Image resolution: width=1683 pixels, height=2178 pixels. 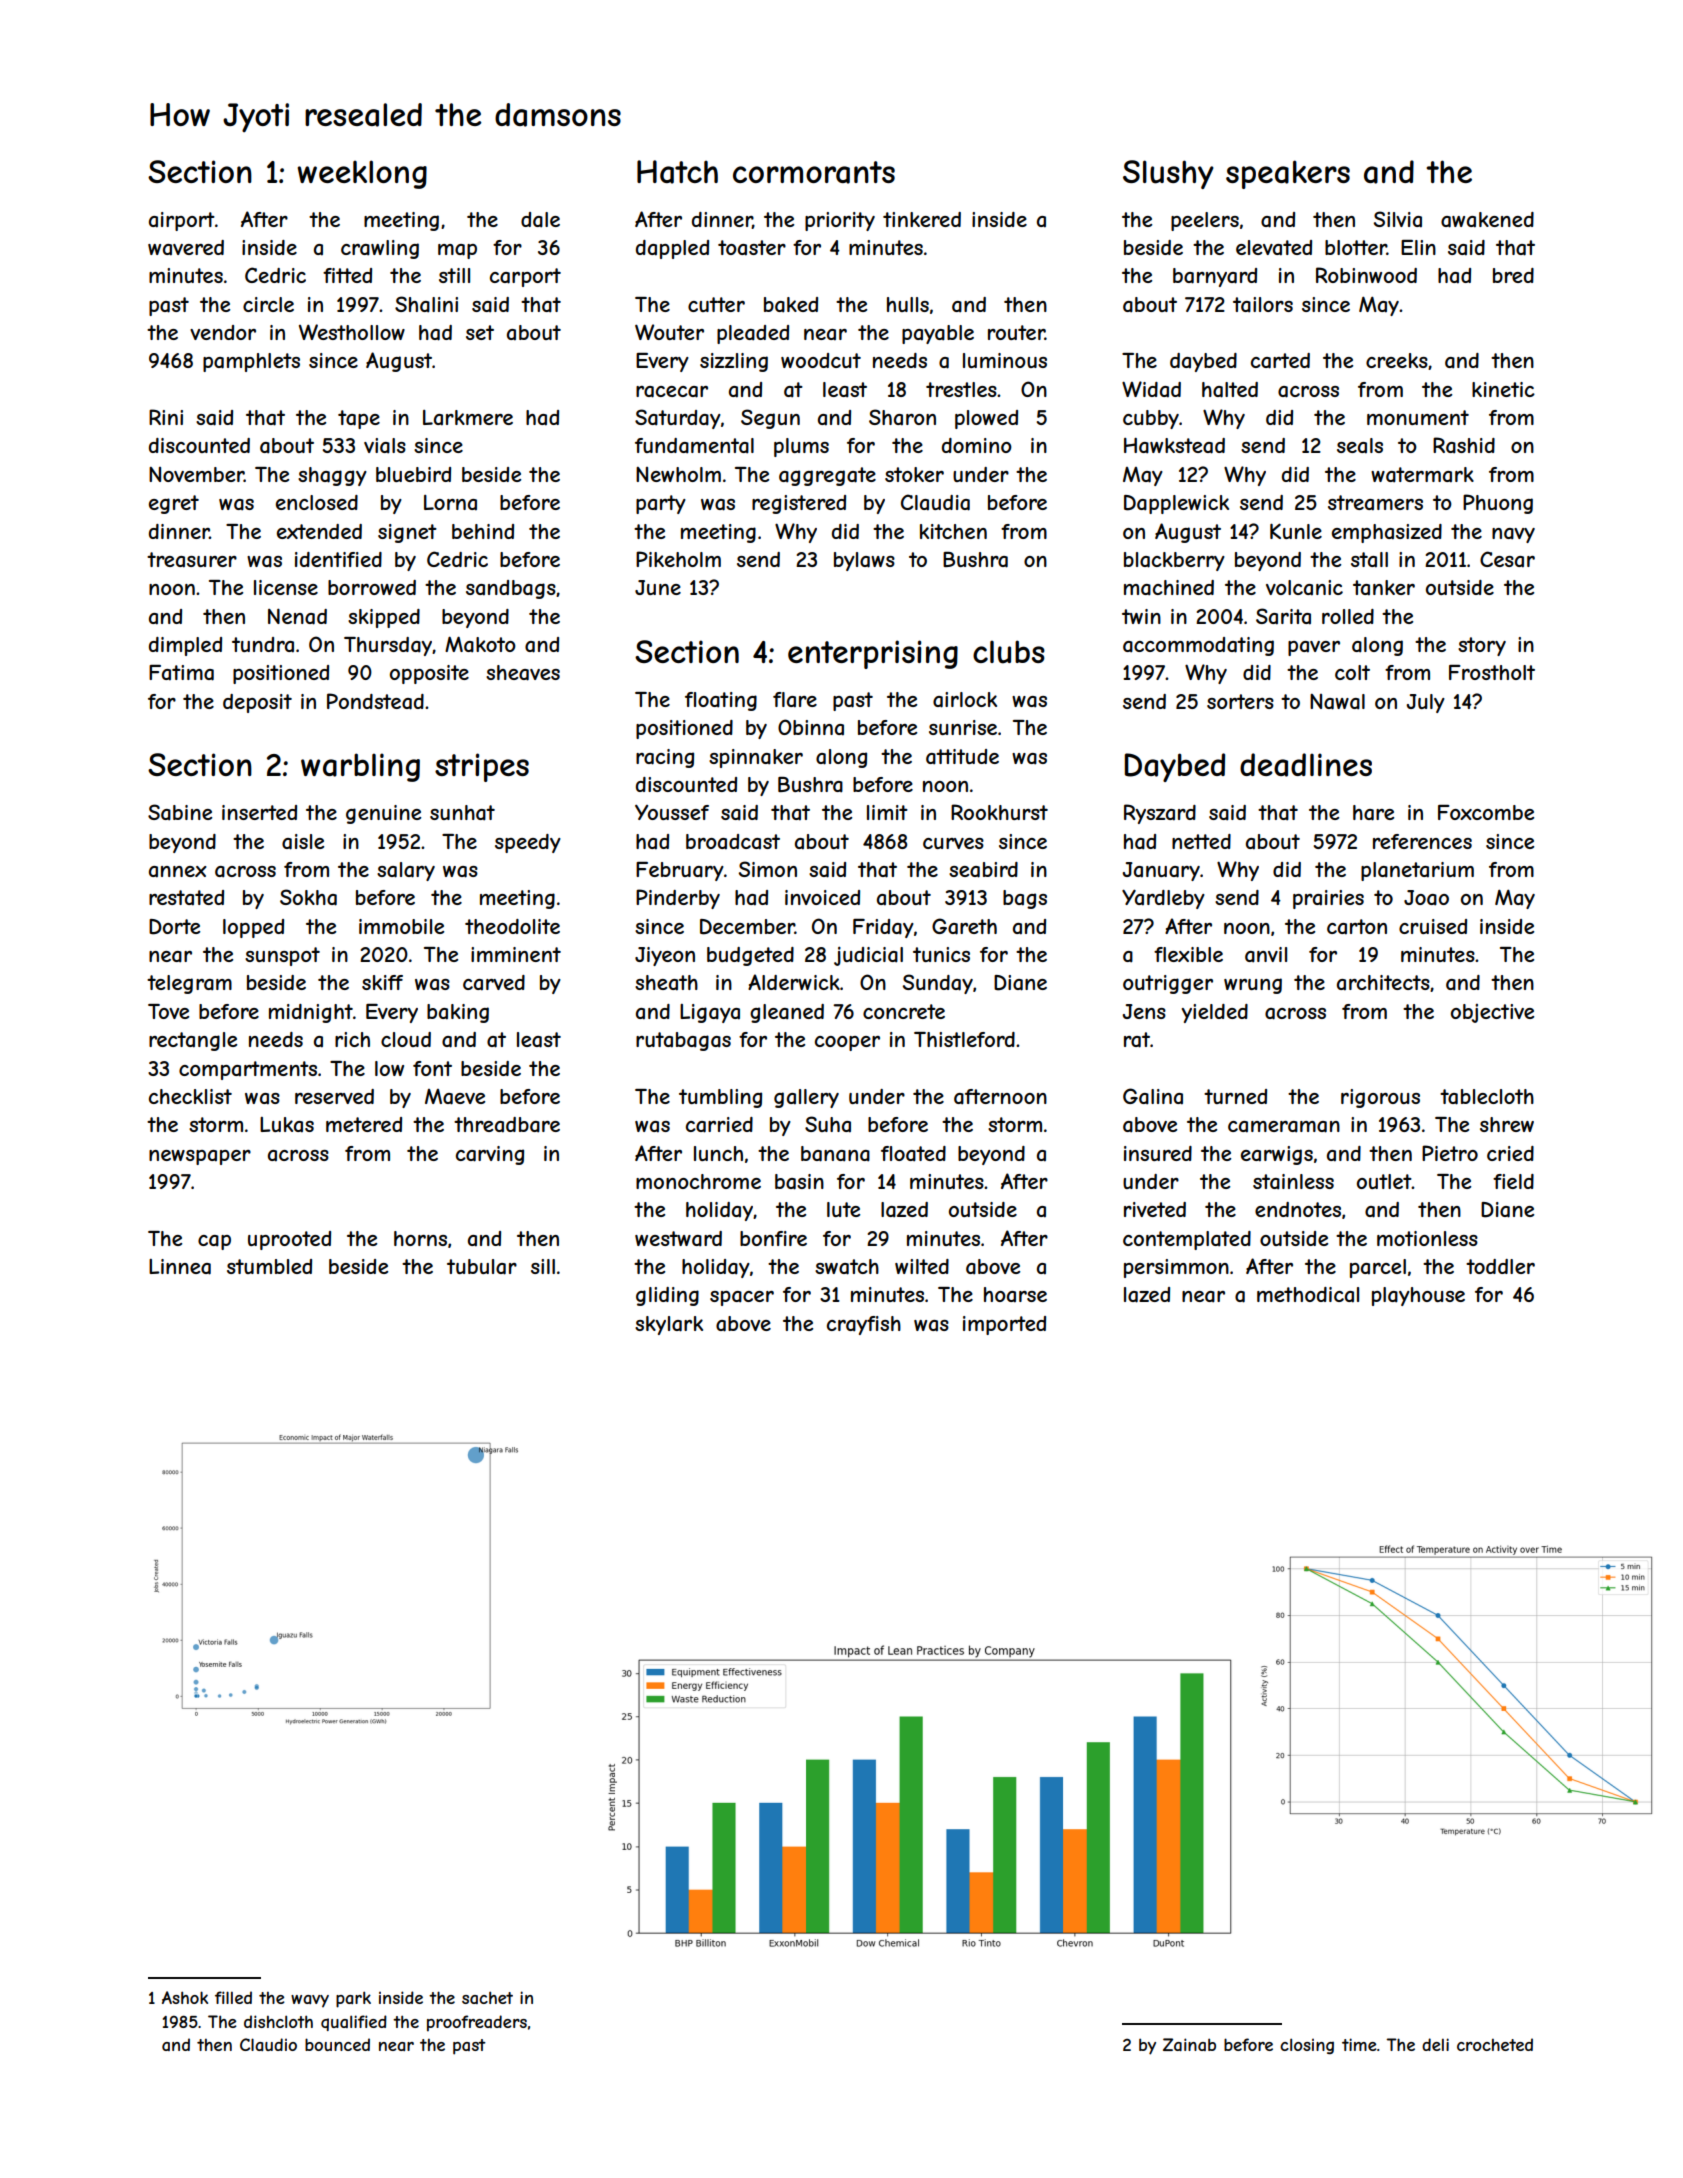 I want to click on lopped, so click(x=253, y=928).
